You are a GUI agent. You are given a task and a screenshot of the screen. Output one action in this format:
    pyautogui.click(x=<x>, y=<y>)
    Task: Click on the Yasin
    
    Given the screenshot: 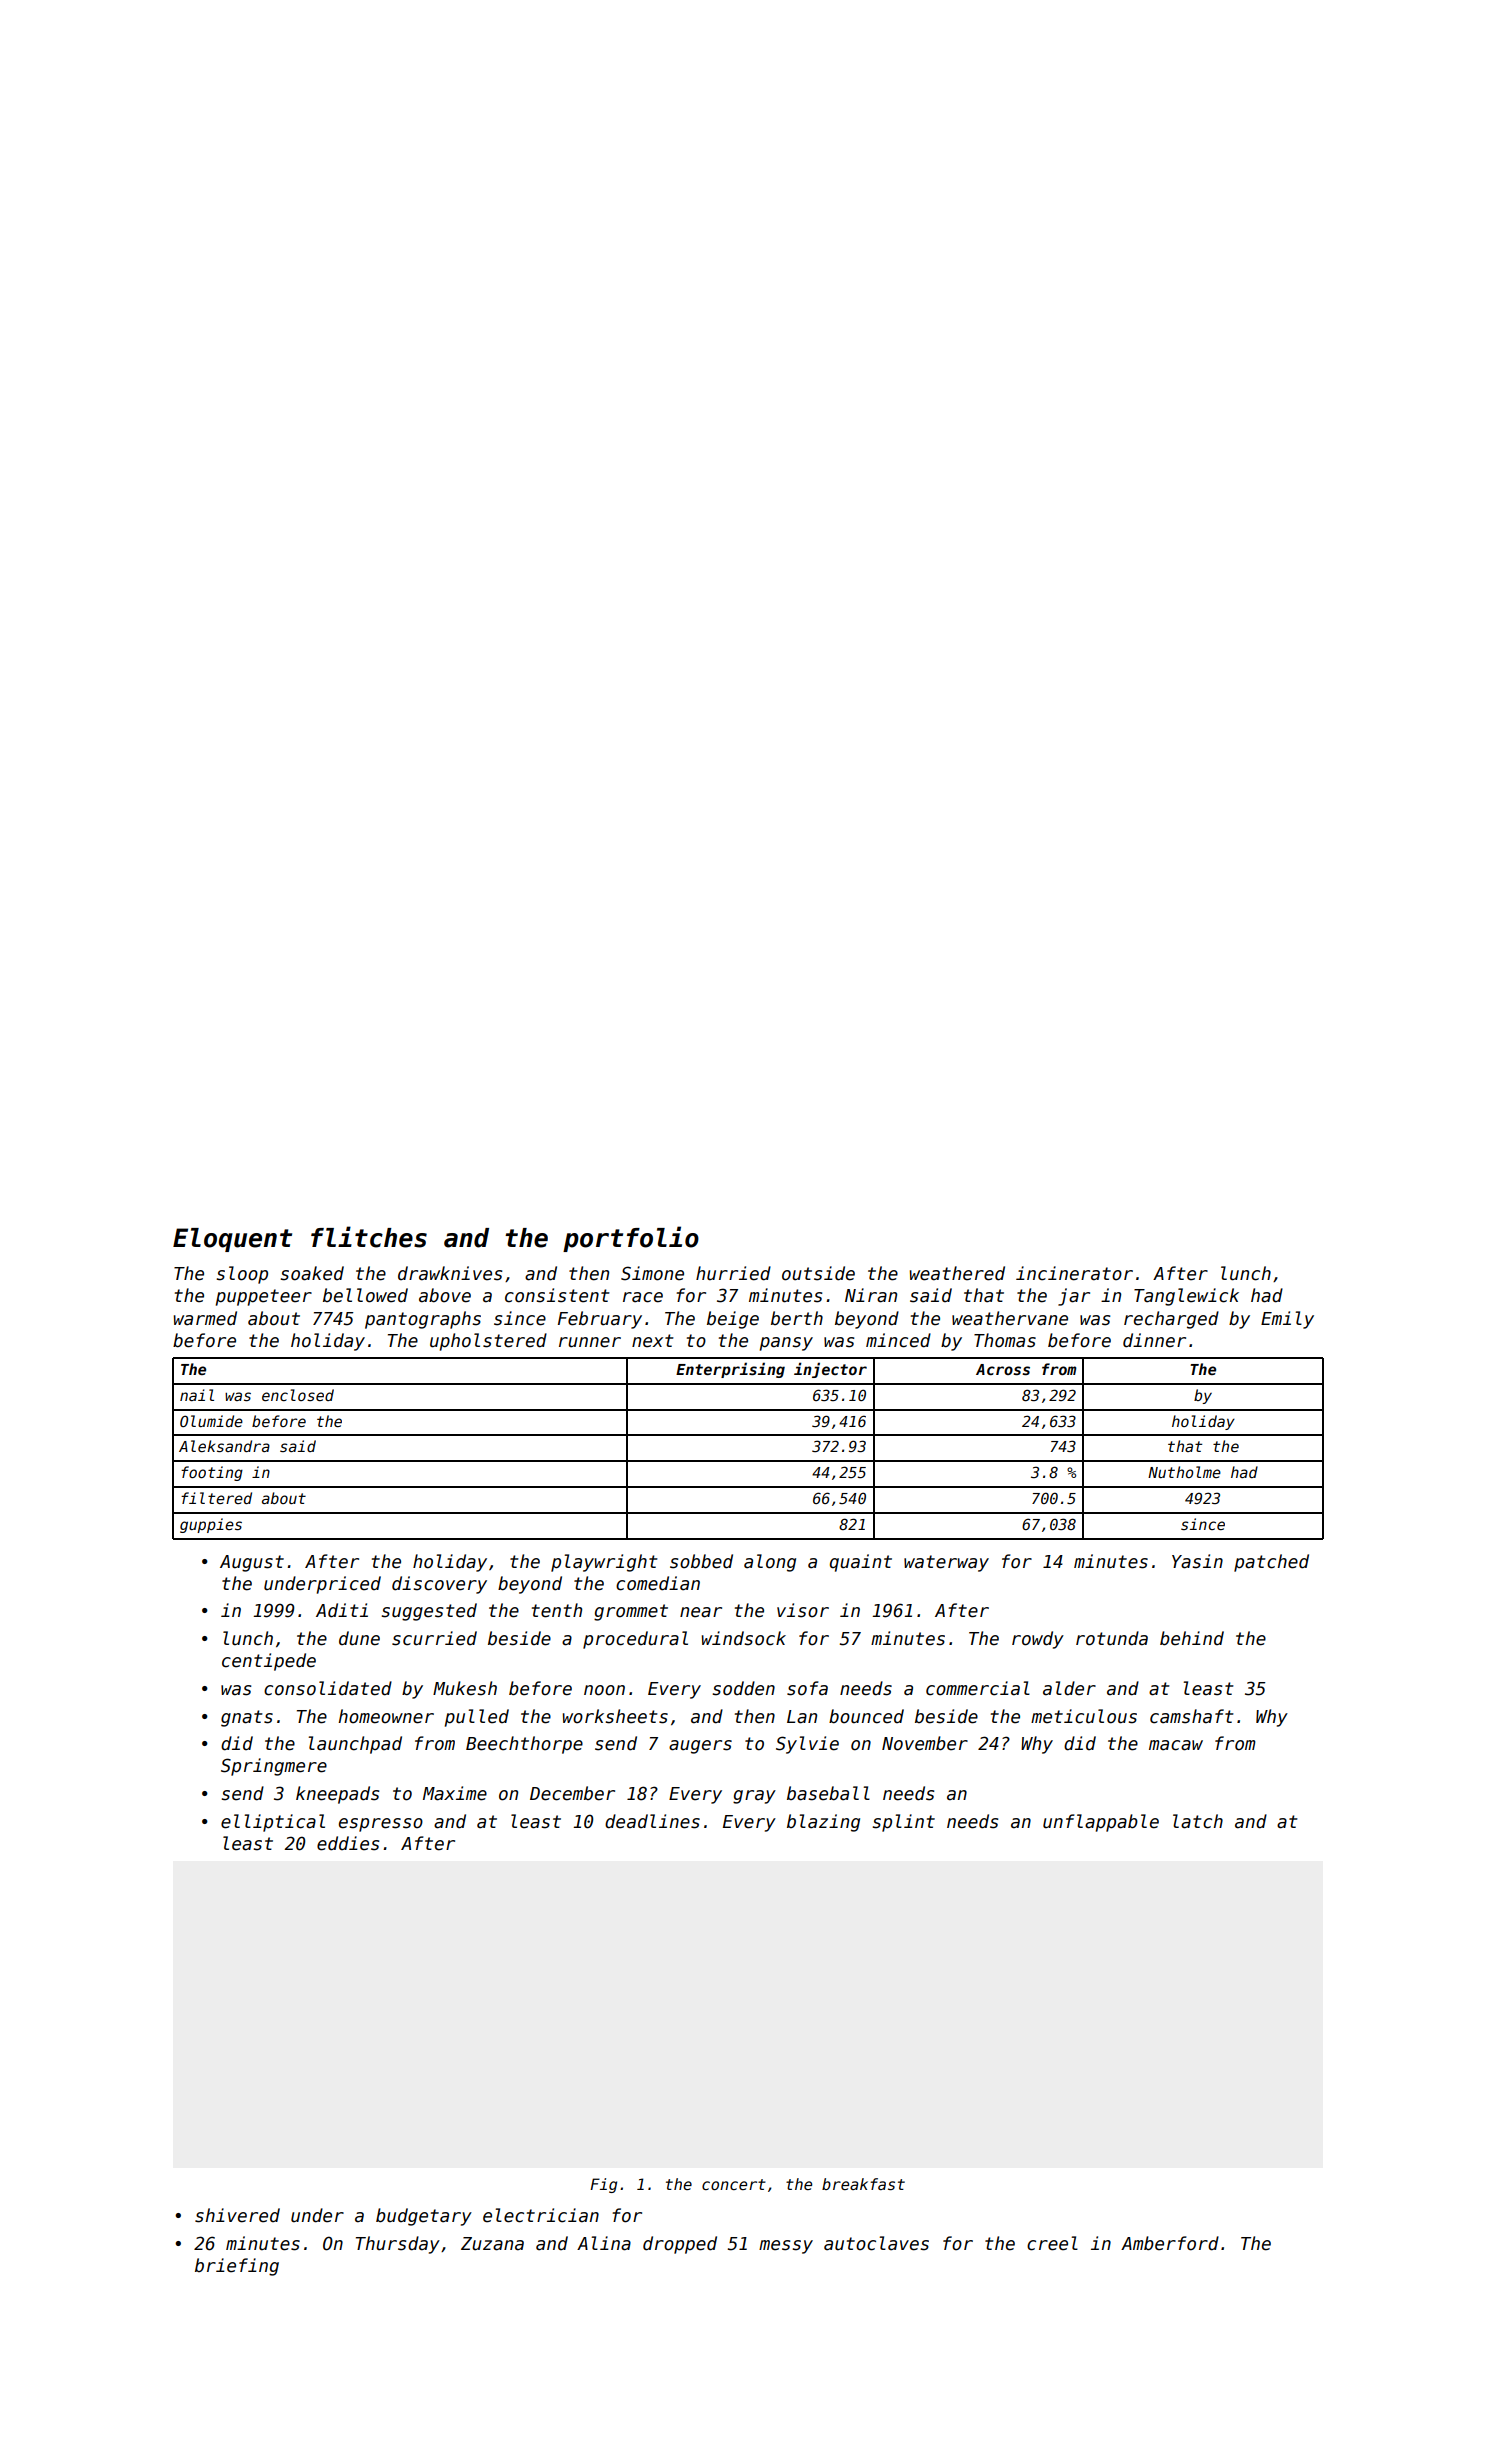 What is the action you would take?
    pyautogui.click(x=1197, y=1561)
